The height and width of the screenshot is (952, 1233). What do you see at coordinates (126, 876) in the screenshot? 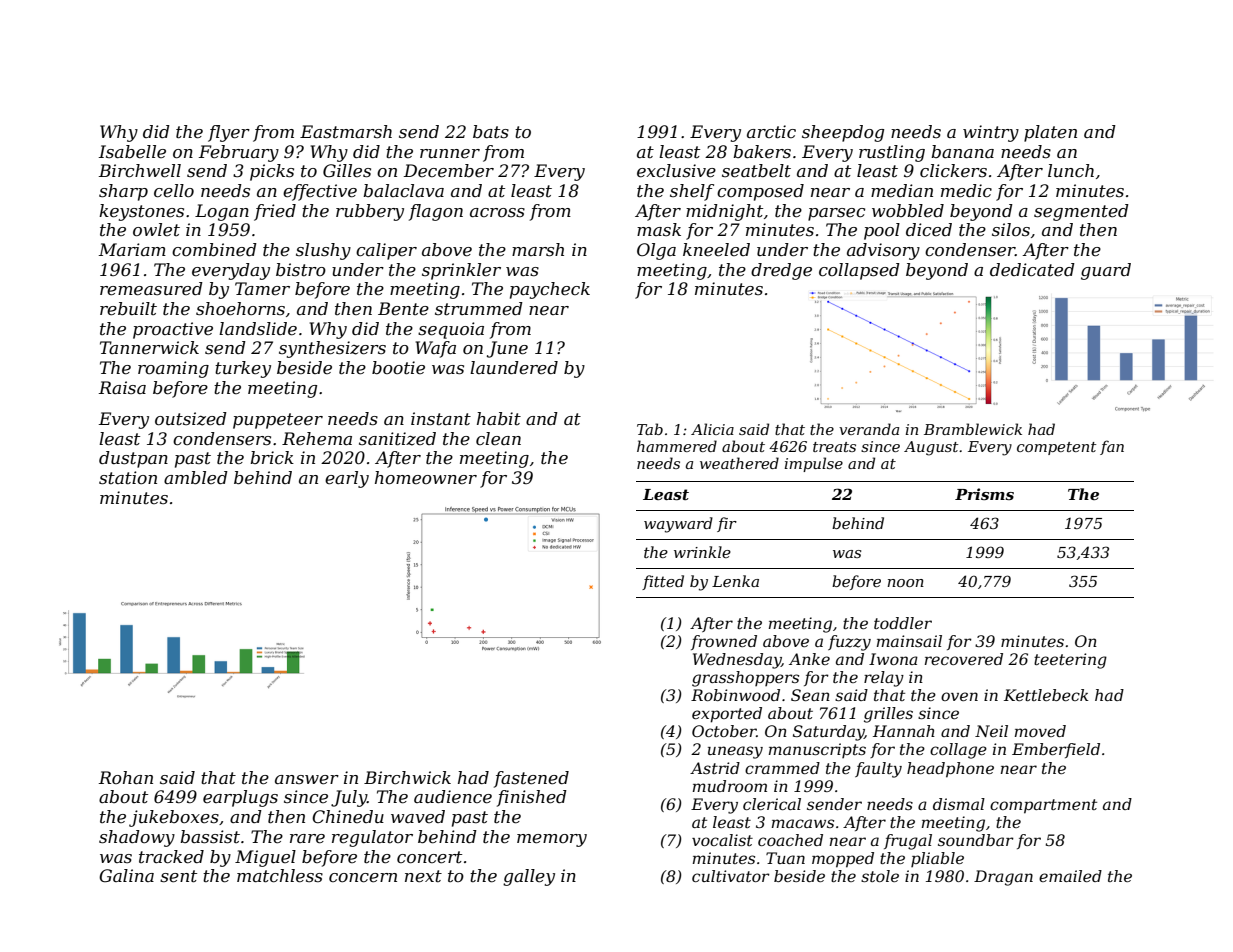
I see `Galina` at bounding box center [126, 876].
